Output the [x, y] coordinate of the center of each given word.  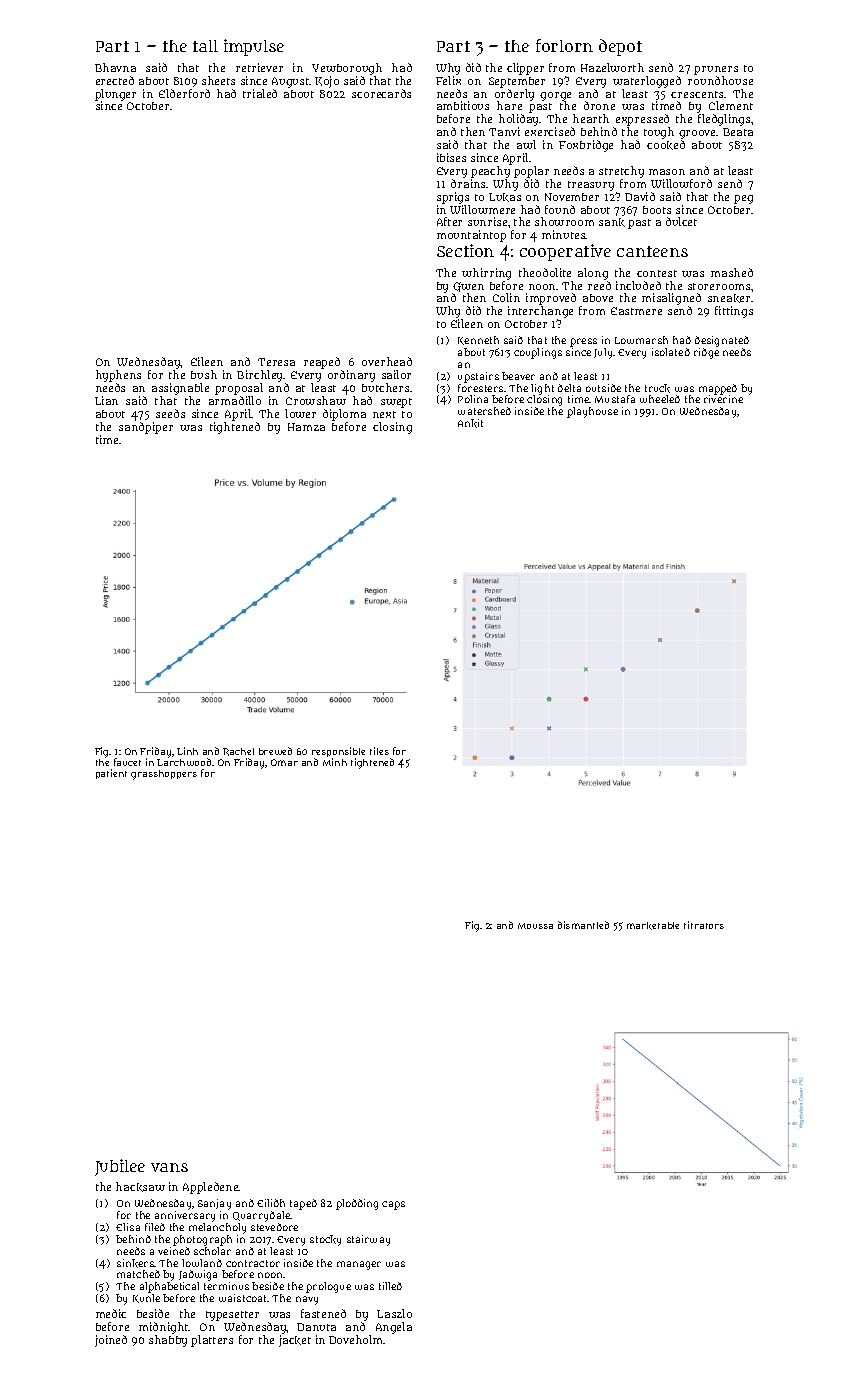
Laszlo [394, 1313]
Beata [738, 132]
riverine [723, 399]
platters [212, 1341]
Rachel [238, 752]
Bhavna [115, 67]
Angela [394, 1328]
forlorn [564, 45]
